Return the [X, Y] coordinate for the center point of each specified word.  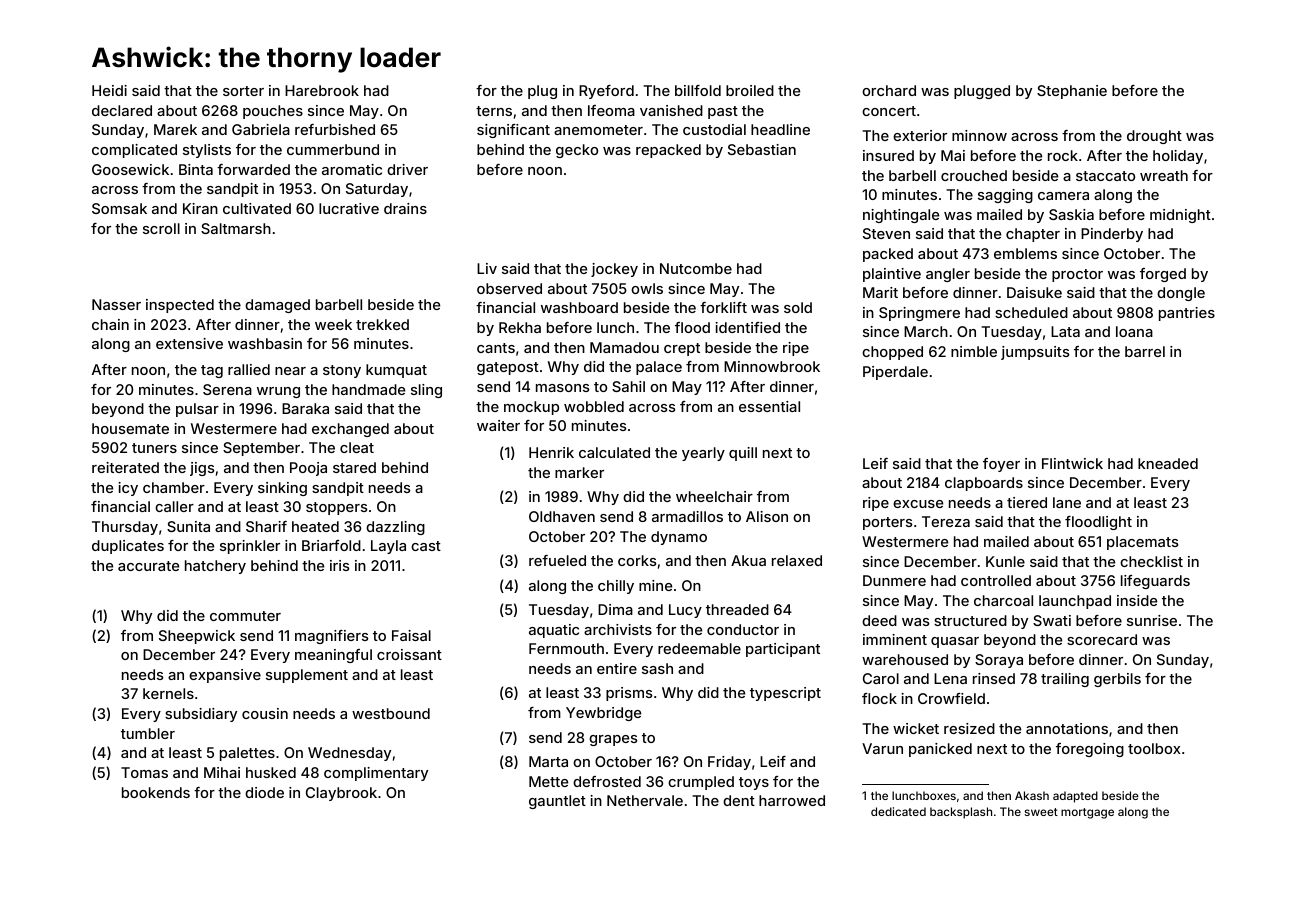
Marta [548, 761]
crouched [974, 175]
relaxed [797, 560]
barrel [1145, 351]
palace [659, 368]
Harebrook [322, 90]
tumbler [148, 733]
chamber [174, 487]
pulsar [197, 410]
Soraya [999, 661]
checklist [1151, 561]
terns [494, 111]
